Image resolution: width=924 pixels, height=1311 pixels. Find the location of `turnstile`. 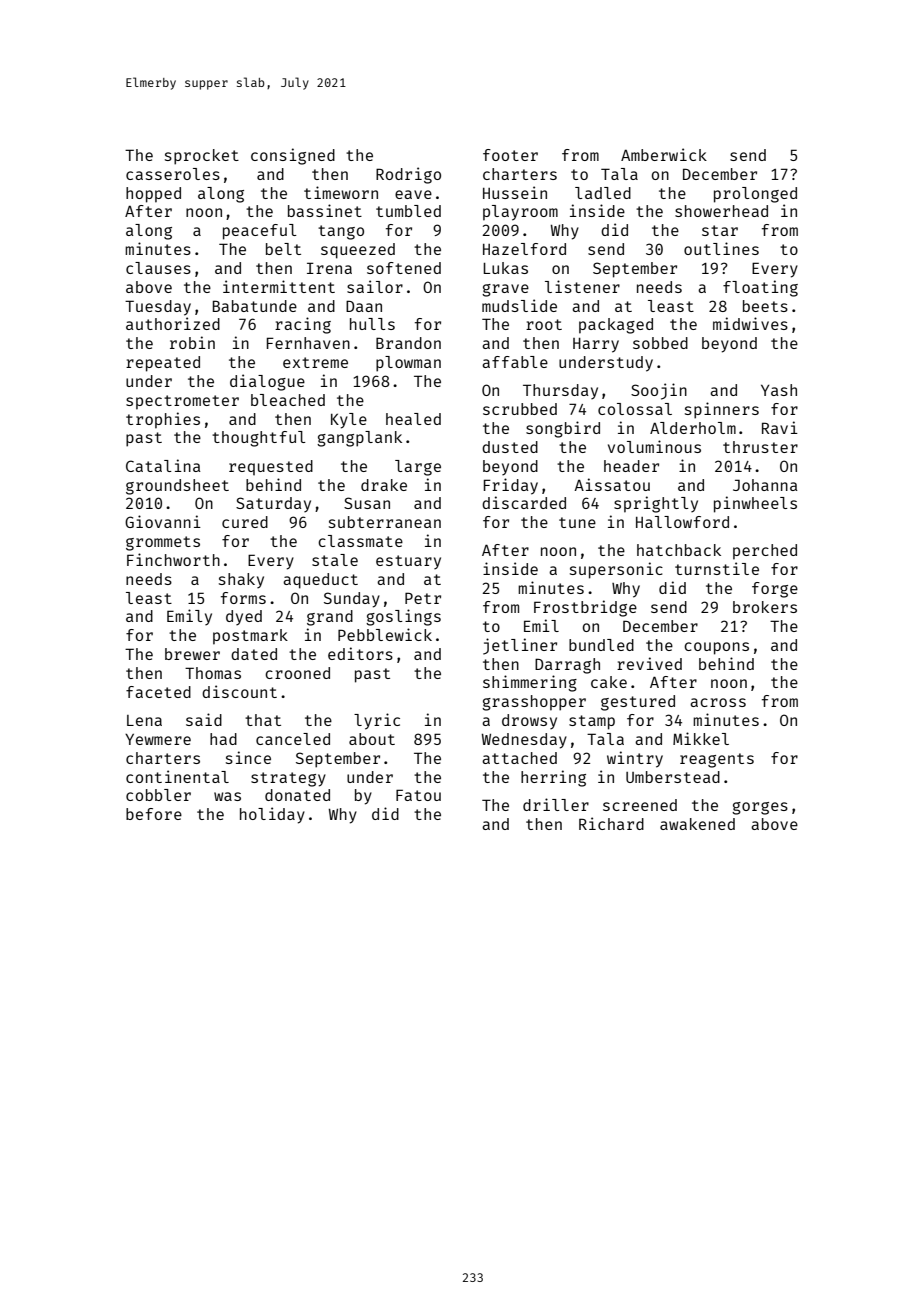

turnstile is located at coordinates (717, 568).
